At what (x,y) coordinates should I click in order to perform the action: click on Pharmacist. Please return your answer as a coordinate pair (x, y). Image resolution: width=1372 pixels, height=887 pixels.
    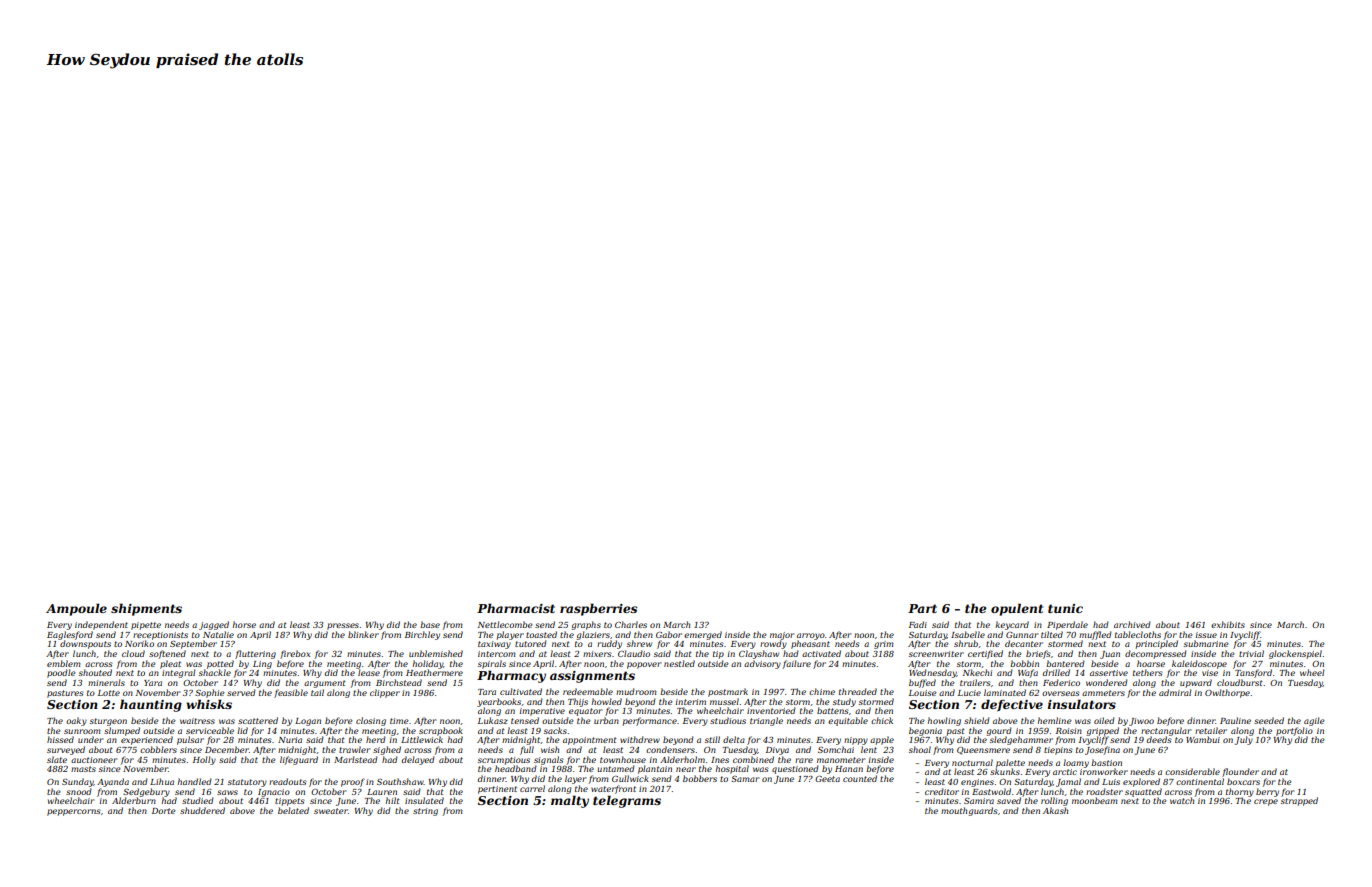
    Looking at the image, I should click on (516, 608).
